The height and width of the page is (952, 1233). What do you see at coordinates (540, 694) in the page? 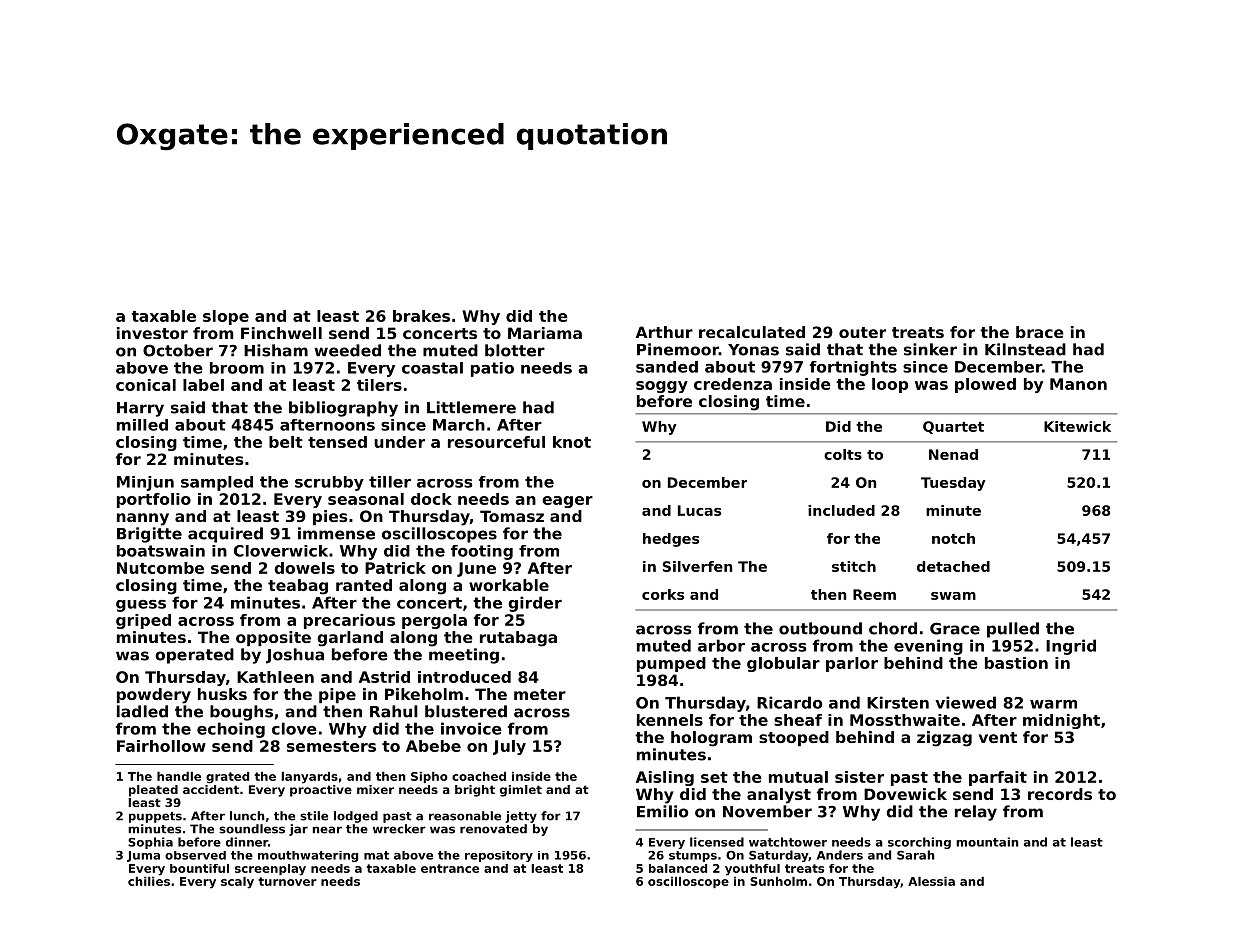
I see `meter` at bounding box center [540, 694].
